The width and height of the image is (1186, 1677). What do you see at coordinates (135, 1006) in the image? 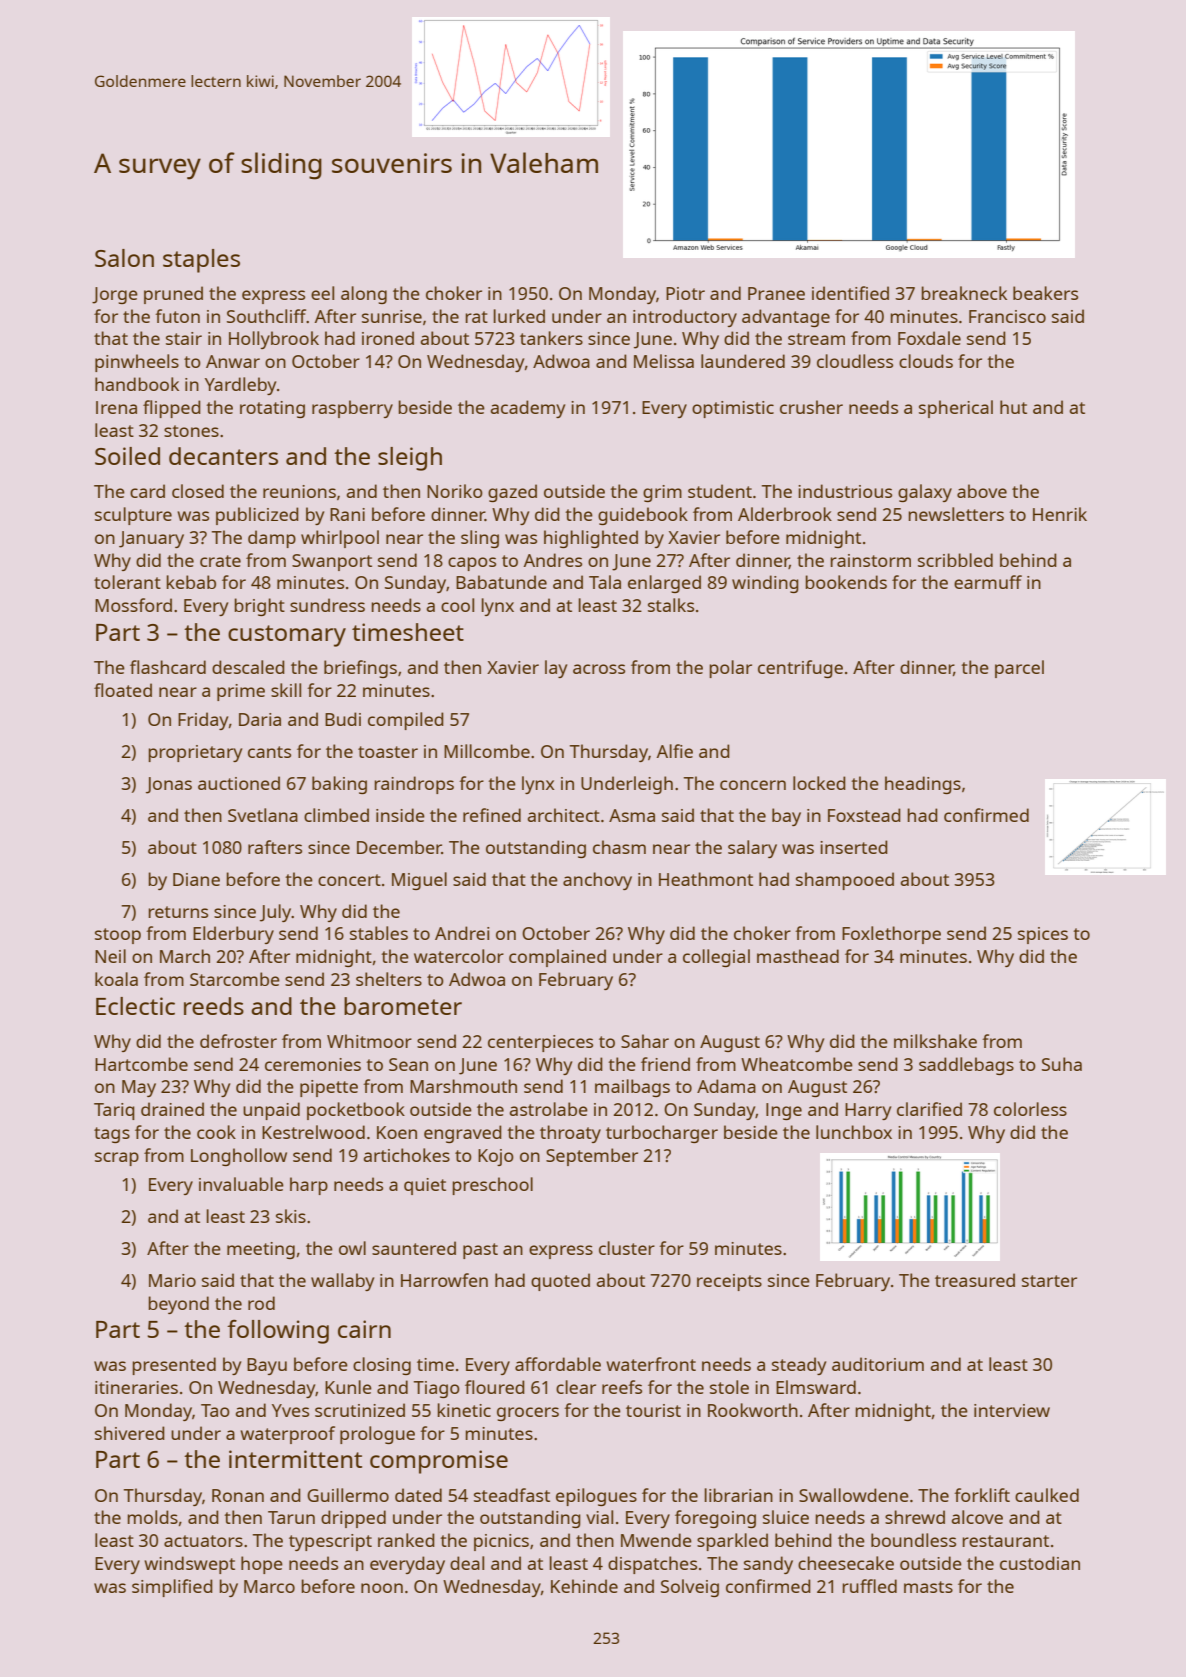
I see `Eclectic` at bounding box center [135, 1006].
